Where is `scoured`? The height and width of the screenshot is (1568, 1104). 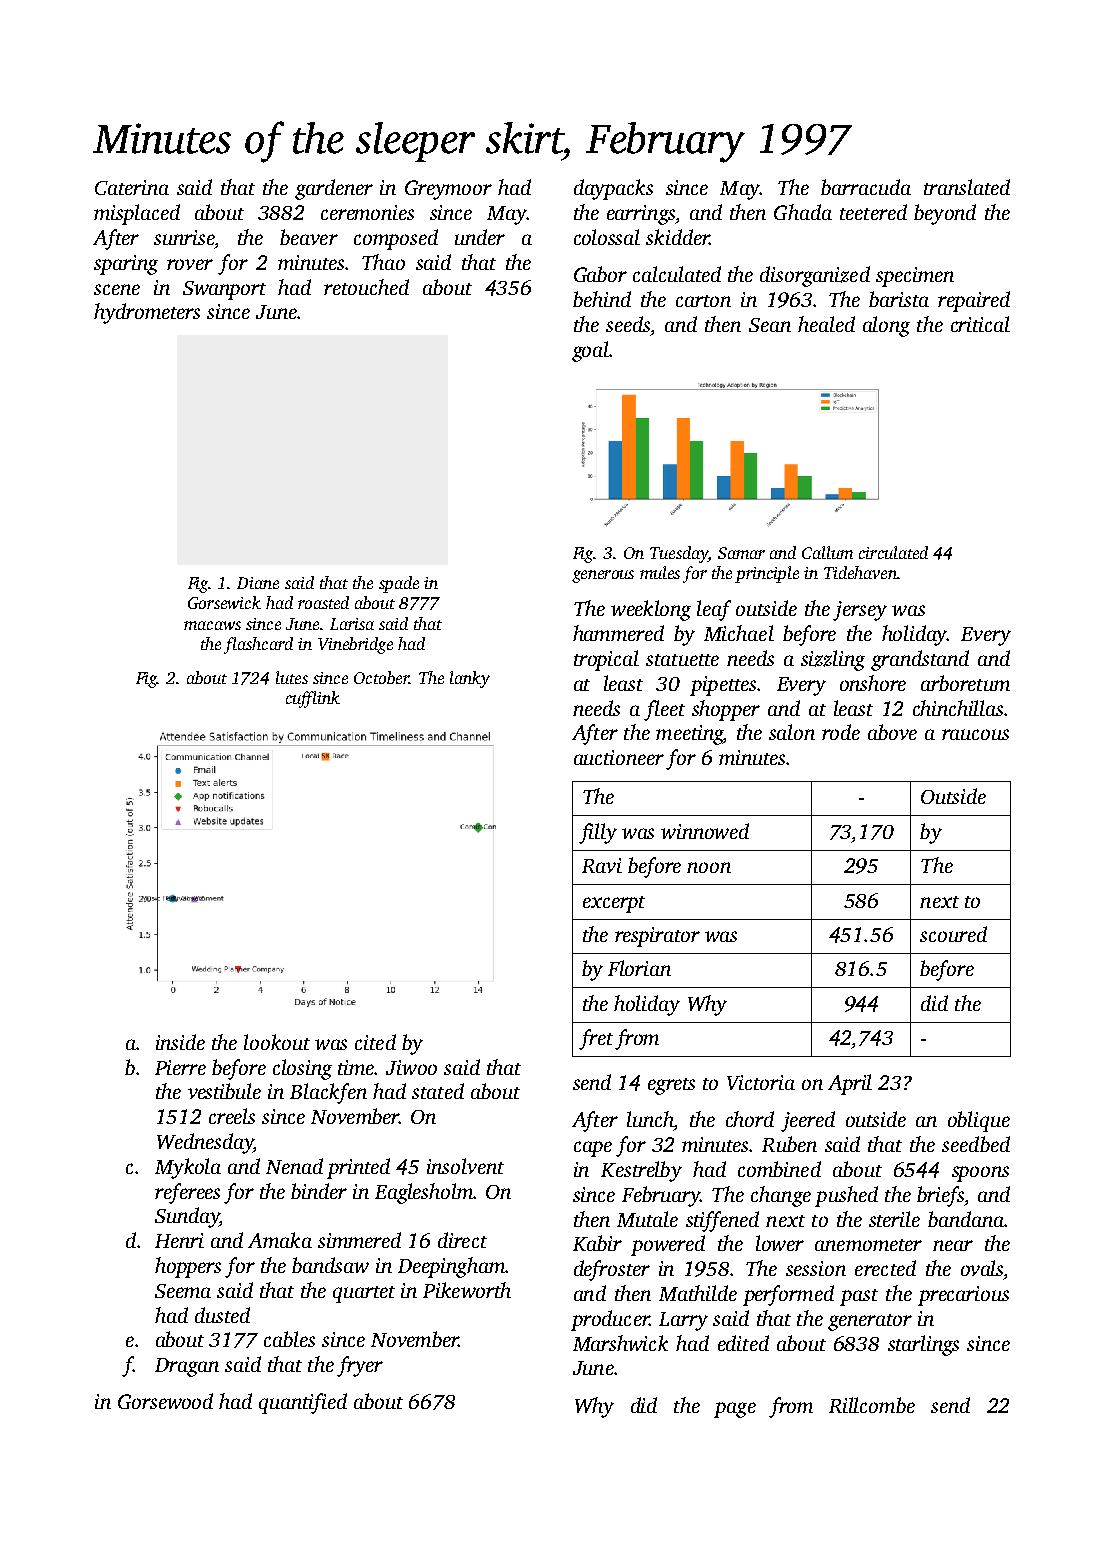
scoured is located at coordinates (953, 934).
